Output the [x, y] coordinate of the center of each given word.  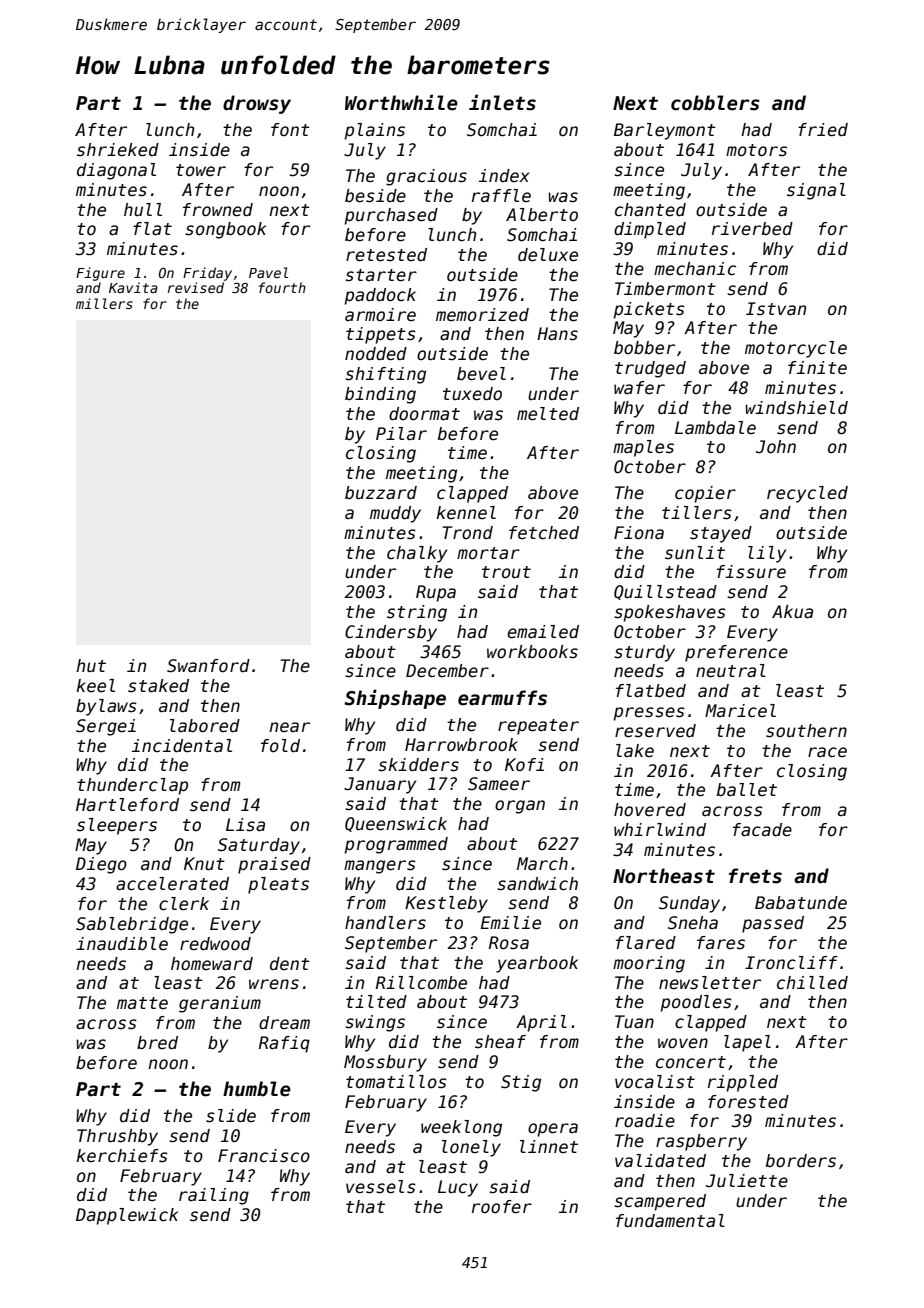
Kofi [524, 765]
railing [214, 1196]
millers [104, 303]
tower [201, 170]
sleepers [117, 826]
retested [386, 255]
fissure [751, 572]
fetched [544, 533]
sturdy [644, 653]
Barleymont [665, 131]
